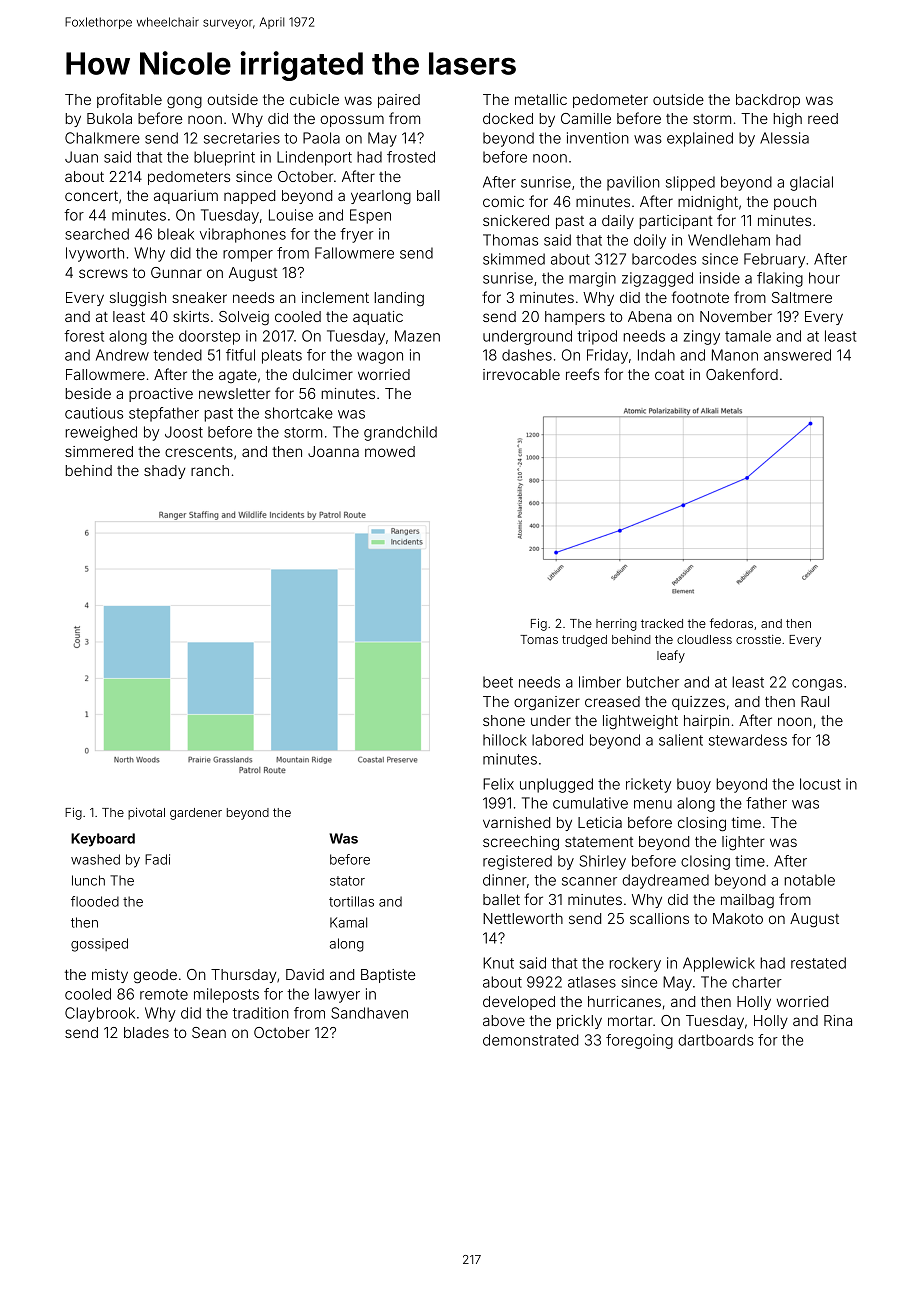  I want to click on Saltmere, so click(802, 297).
